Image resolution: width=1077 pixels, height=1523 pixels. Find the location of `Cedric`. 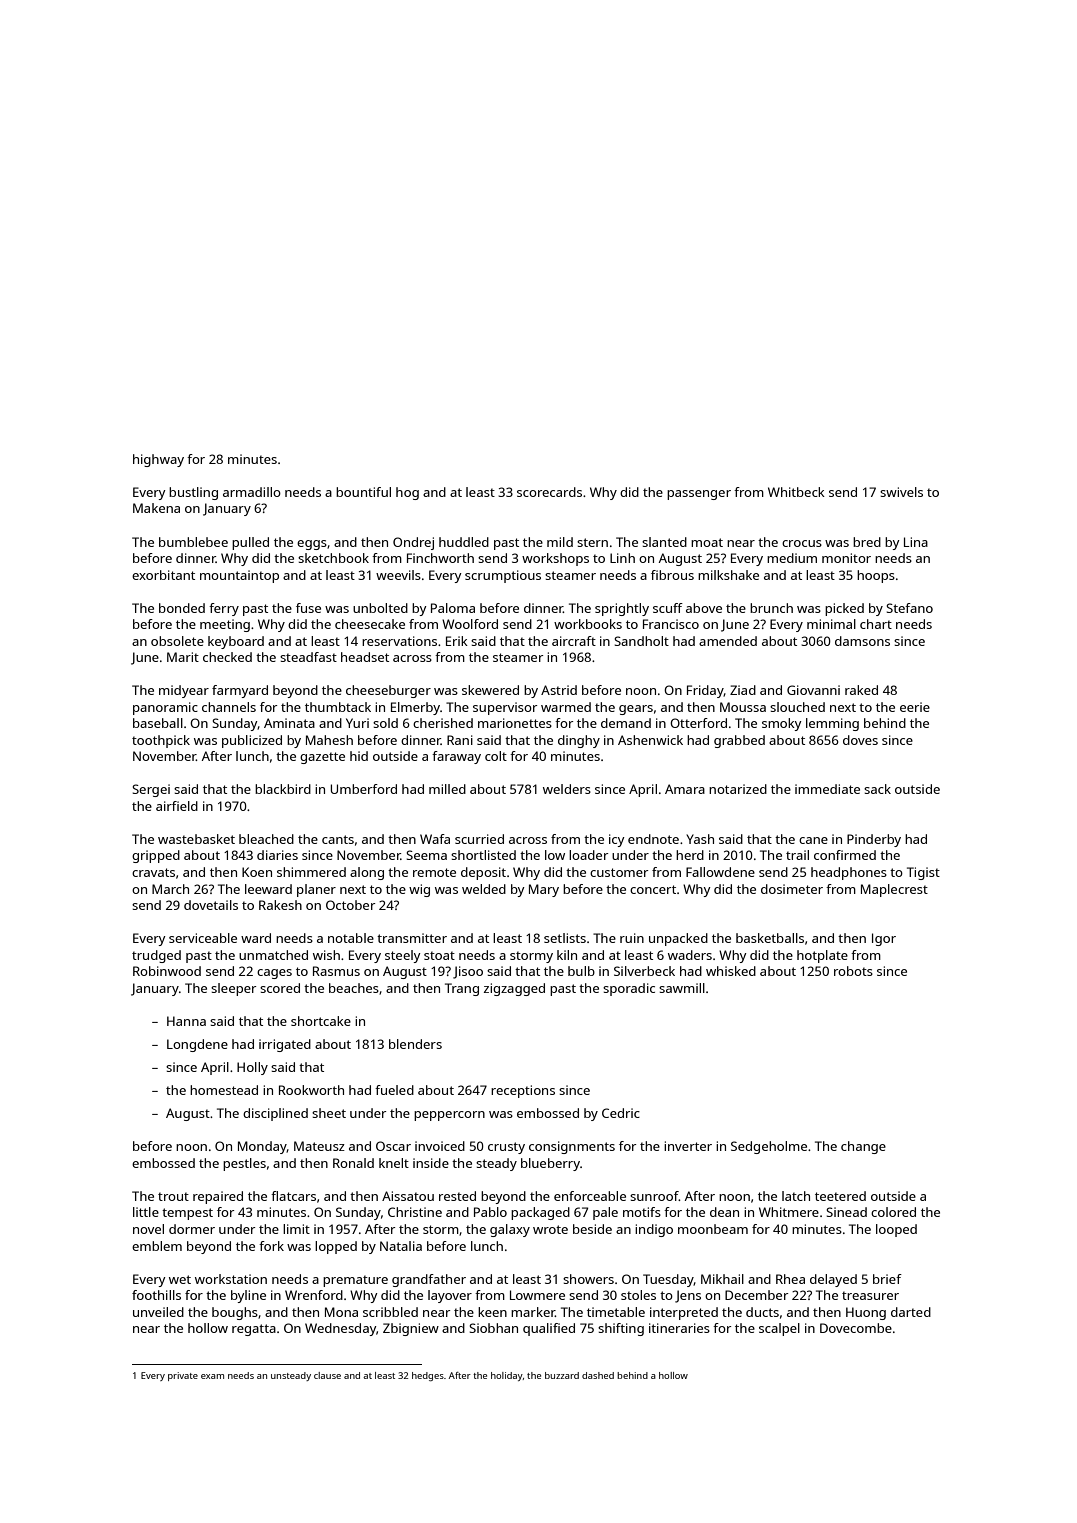

Cedric is located at coordinates (621, 1113).
